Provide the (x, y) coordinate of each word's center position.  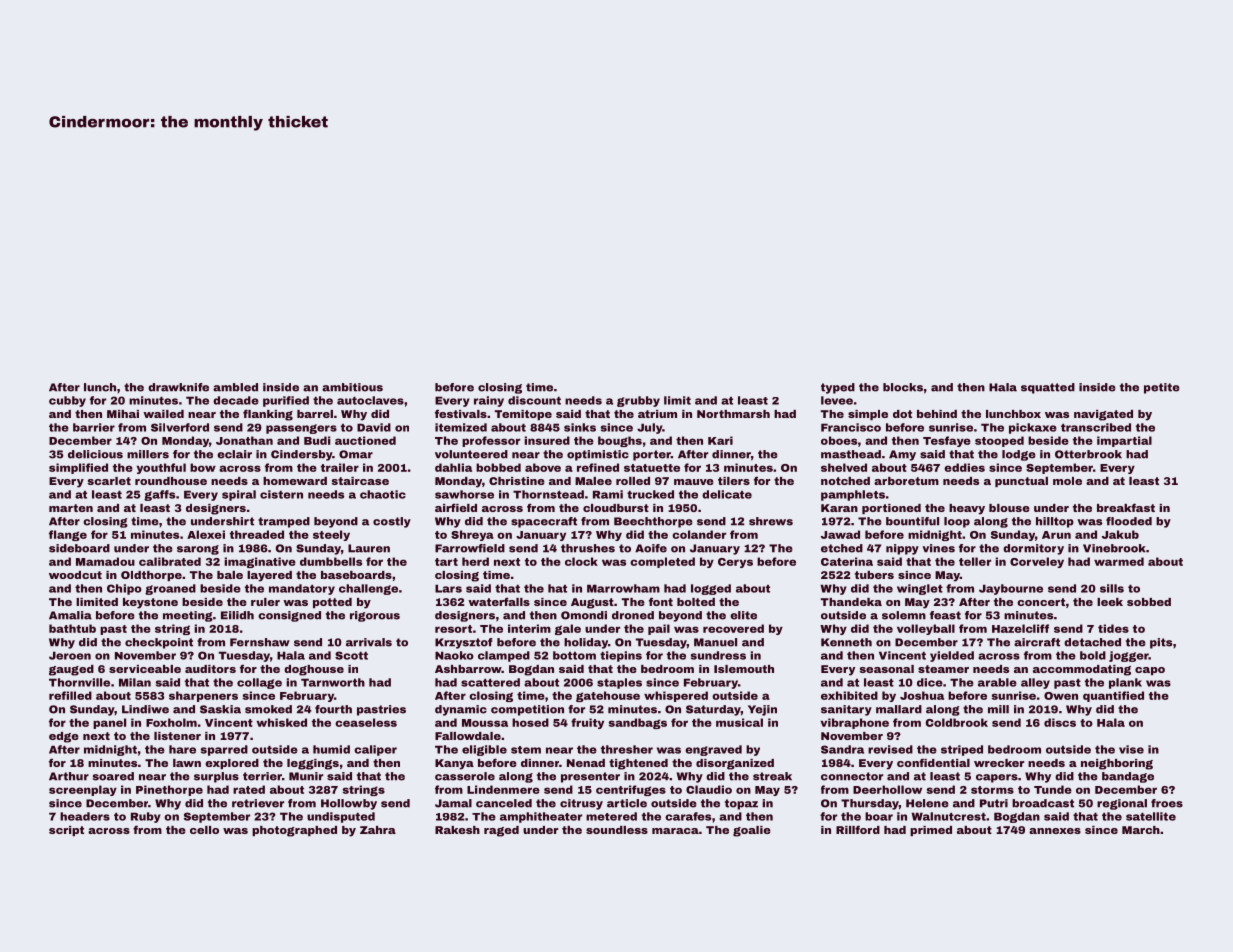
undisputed (341, 817)
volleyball (926, 629)
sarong (198, 550)
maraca (675, 831)
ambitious (352, 387)
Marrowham (623, 588)
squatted (1048, 388)
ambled (235, 387)
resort (453, 629)
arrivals (369, 642)
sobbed (1149, 602)
